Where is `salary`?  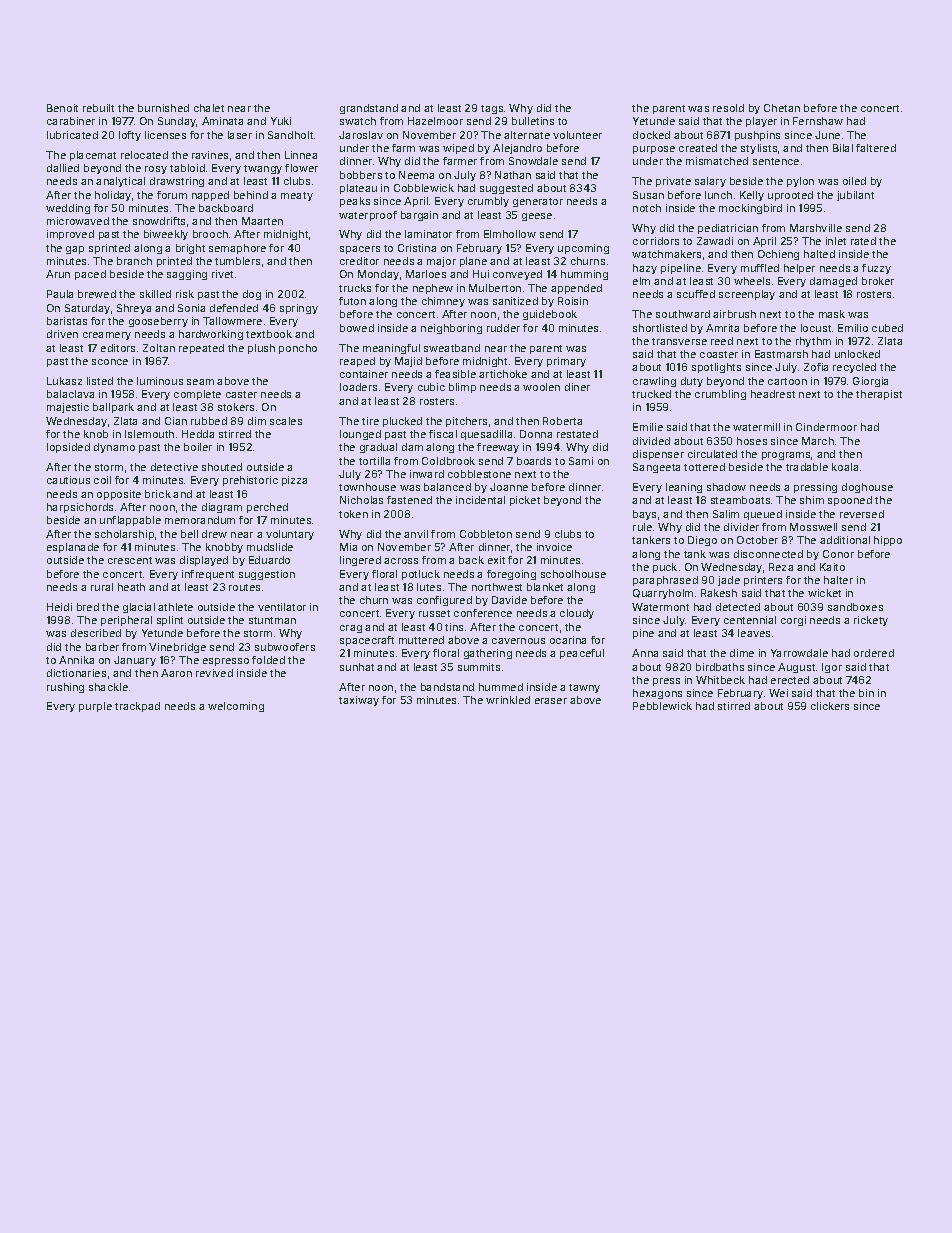
salary is located at coordinates (710, 182).
